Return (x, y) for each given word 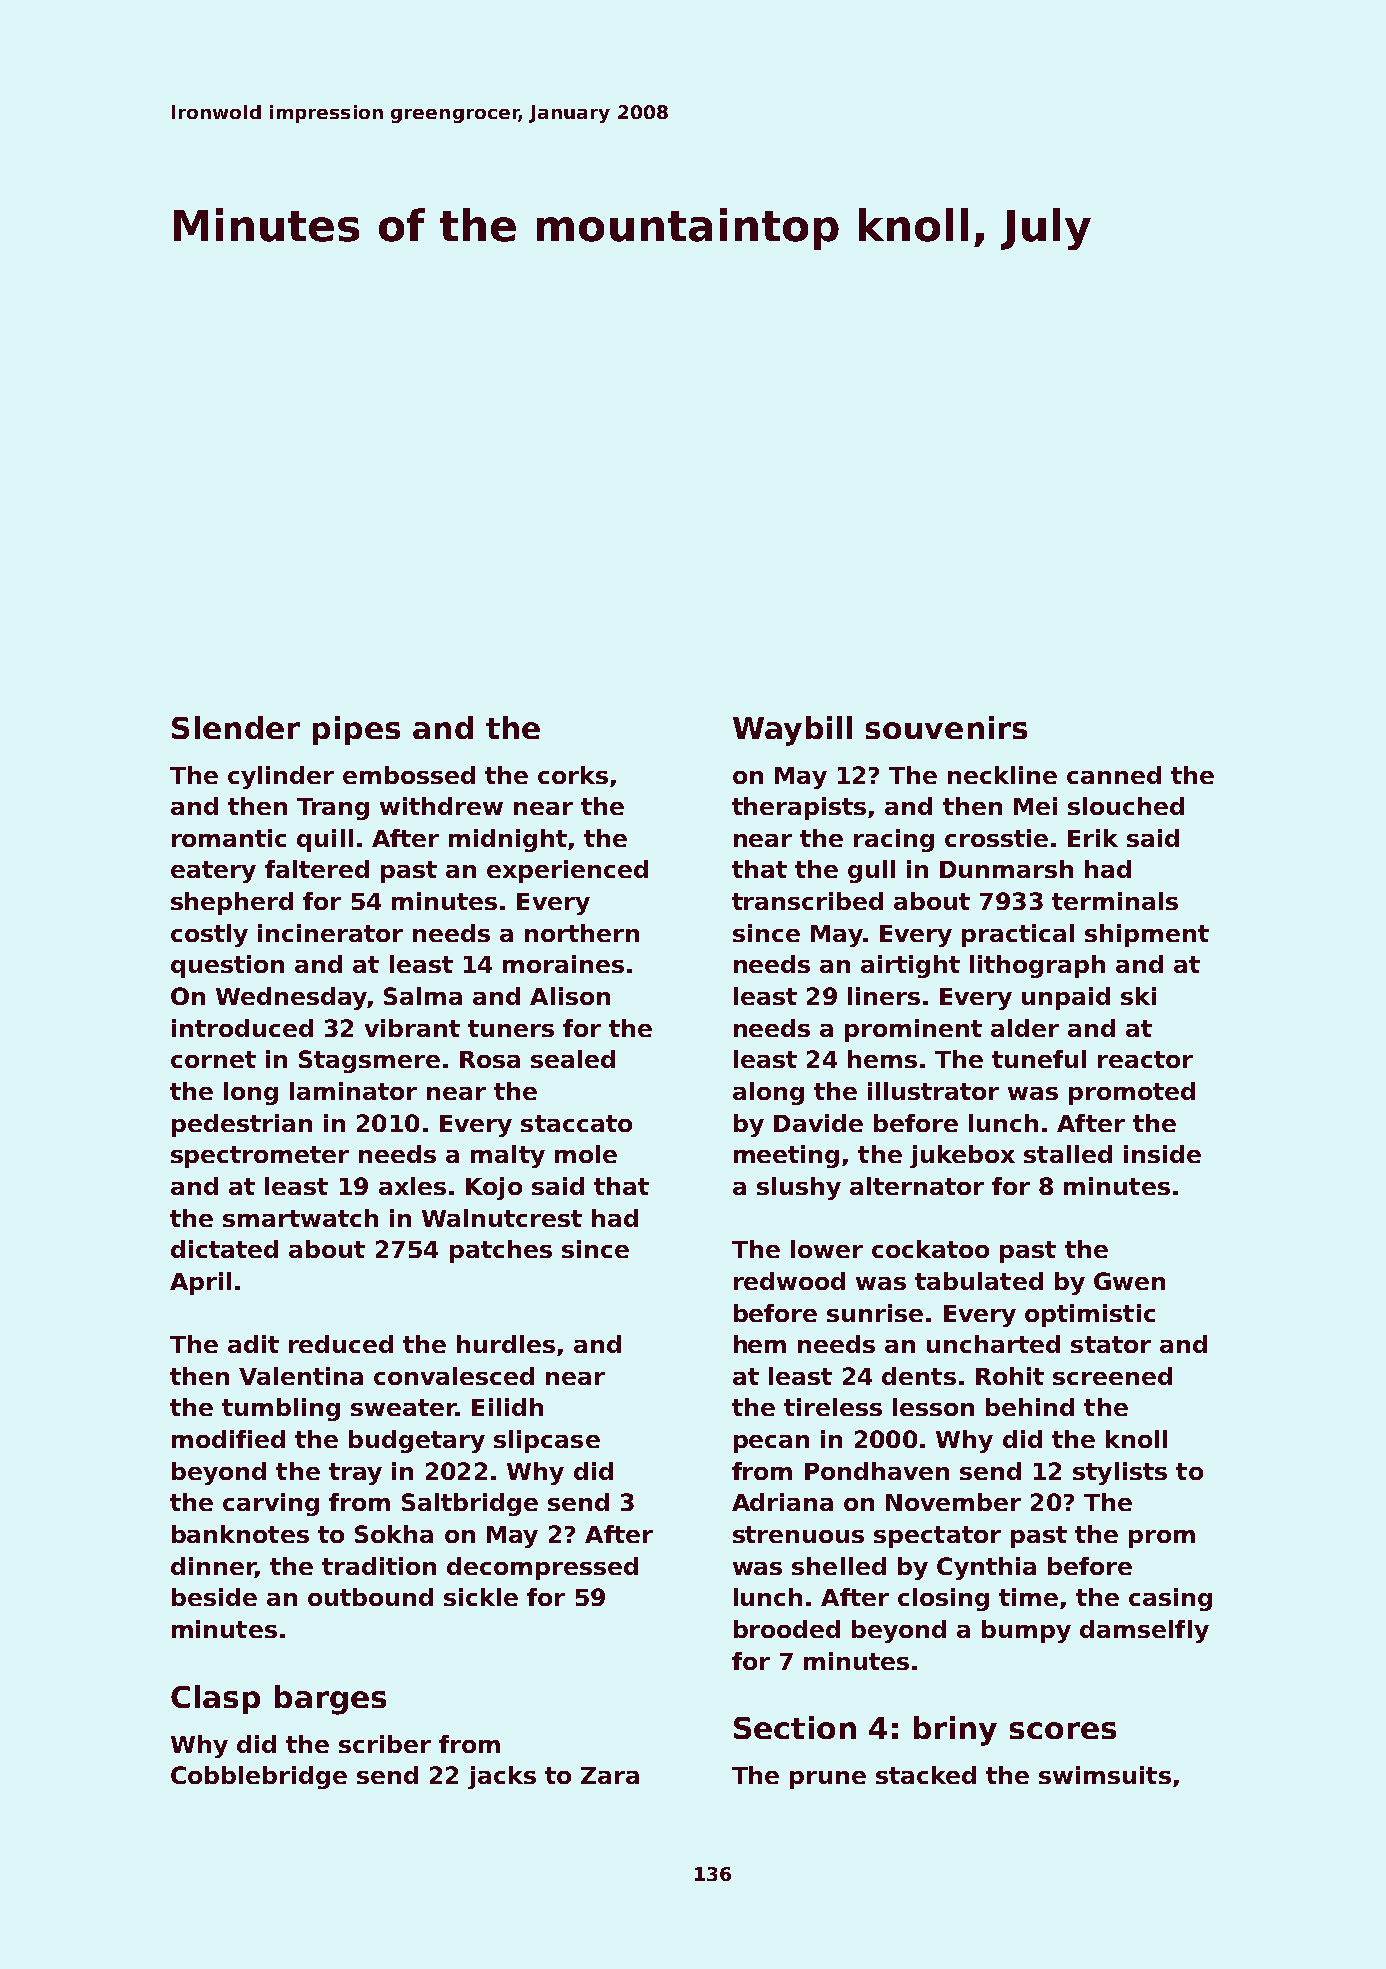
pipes (356, 730)
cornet (213, 1059)
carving (271, 1504)
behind (1030, 1407)
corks (573, 775)
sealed (573, 1059)
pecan (771, 1444)
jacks (502, 1777)
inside (1162, 1154)
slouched (1126, 806)
